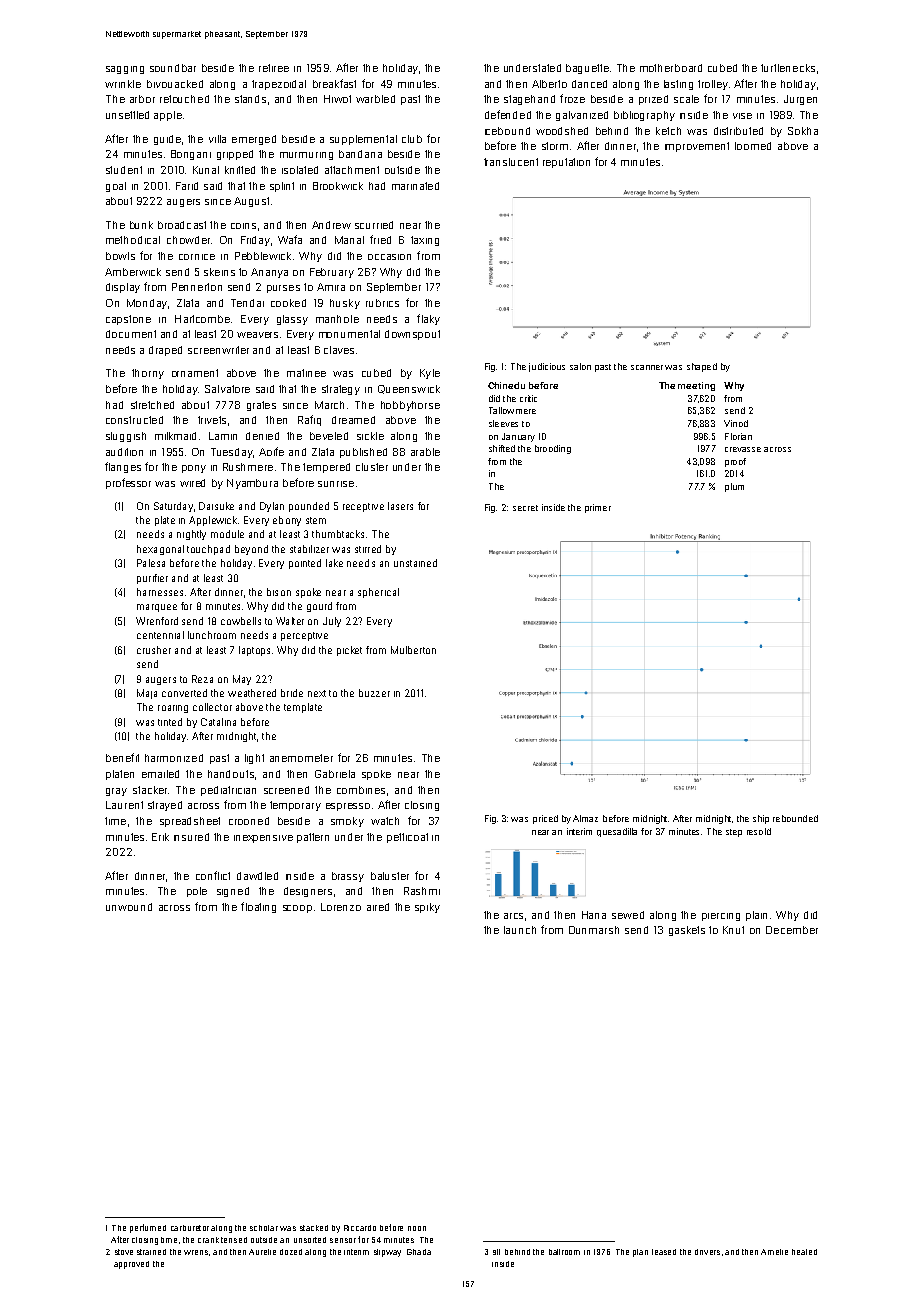  What do you see at coordinates (151, 1252) in the screenshot?
I see `strained` at bounding box center [151, 1252].
